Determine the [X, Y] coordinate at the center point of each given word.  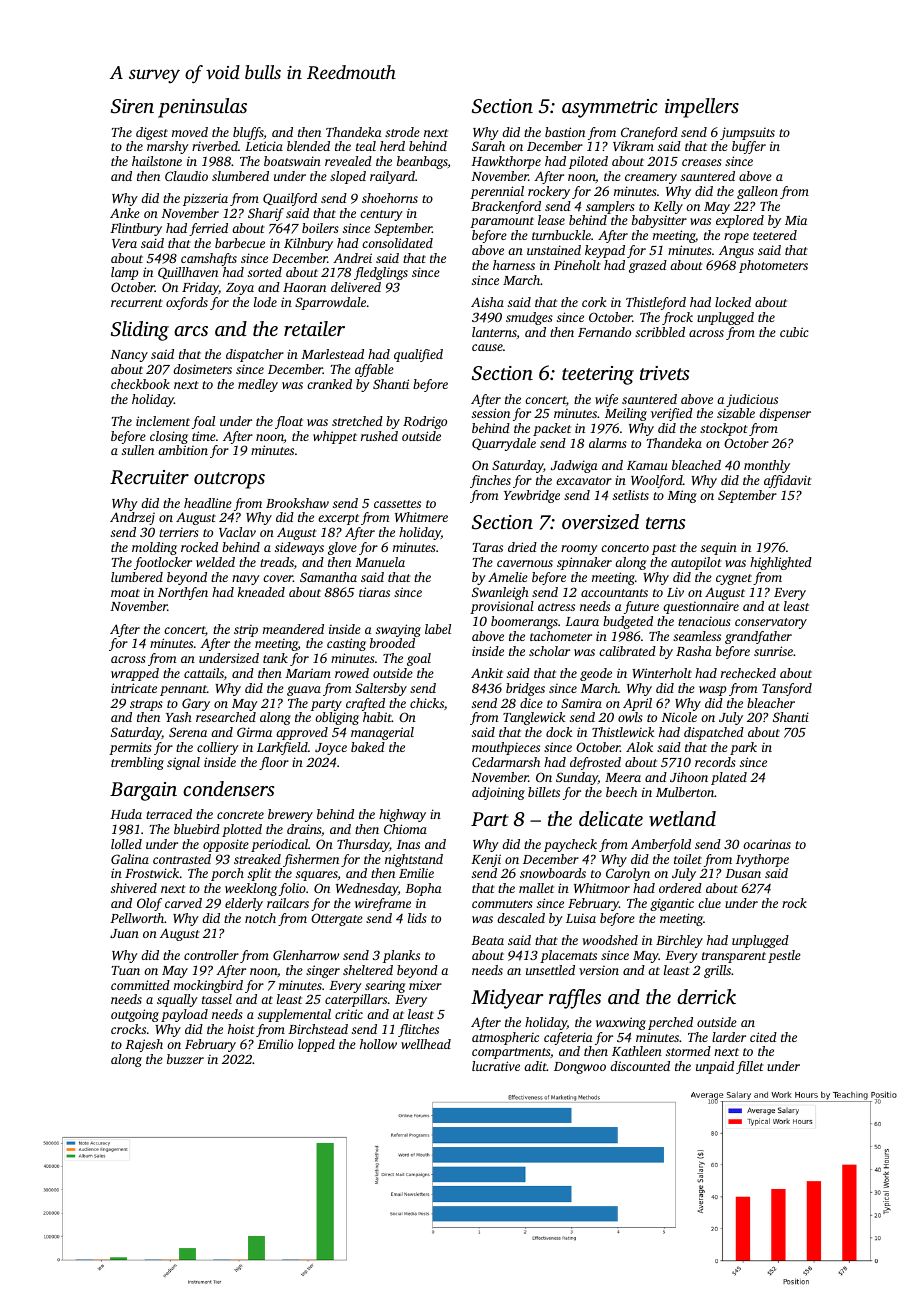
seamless [697, 636]
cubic [794, 332]
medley [258, 385]
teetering [598, 375]
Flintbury [136, 229]
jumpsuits [747, 133]
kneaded [261, 592]
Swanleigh [500, 593]
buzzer [185, 1059]
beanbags [422, 162]
